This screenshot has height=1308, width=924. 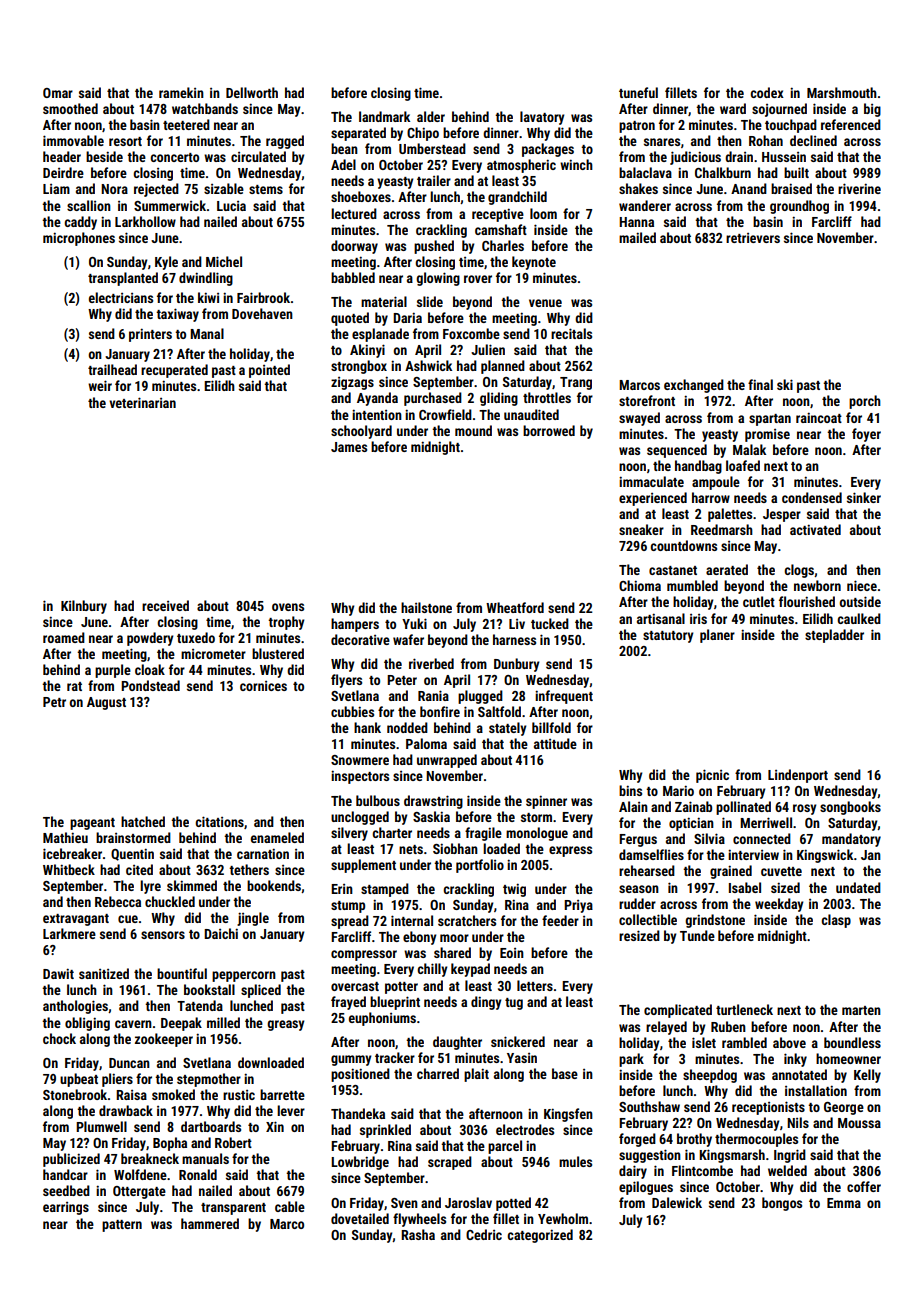 I want to click on songbooks, so click(x=850, y=808).
